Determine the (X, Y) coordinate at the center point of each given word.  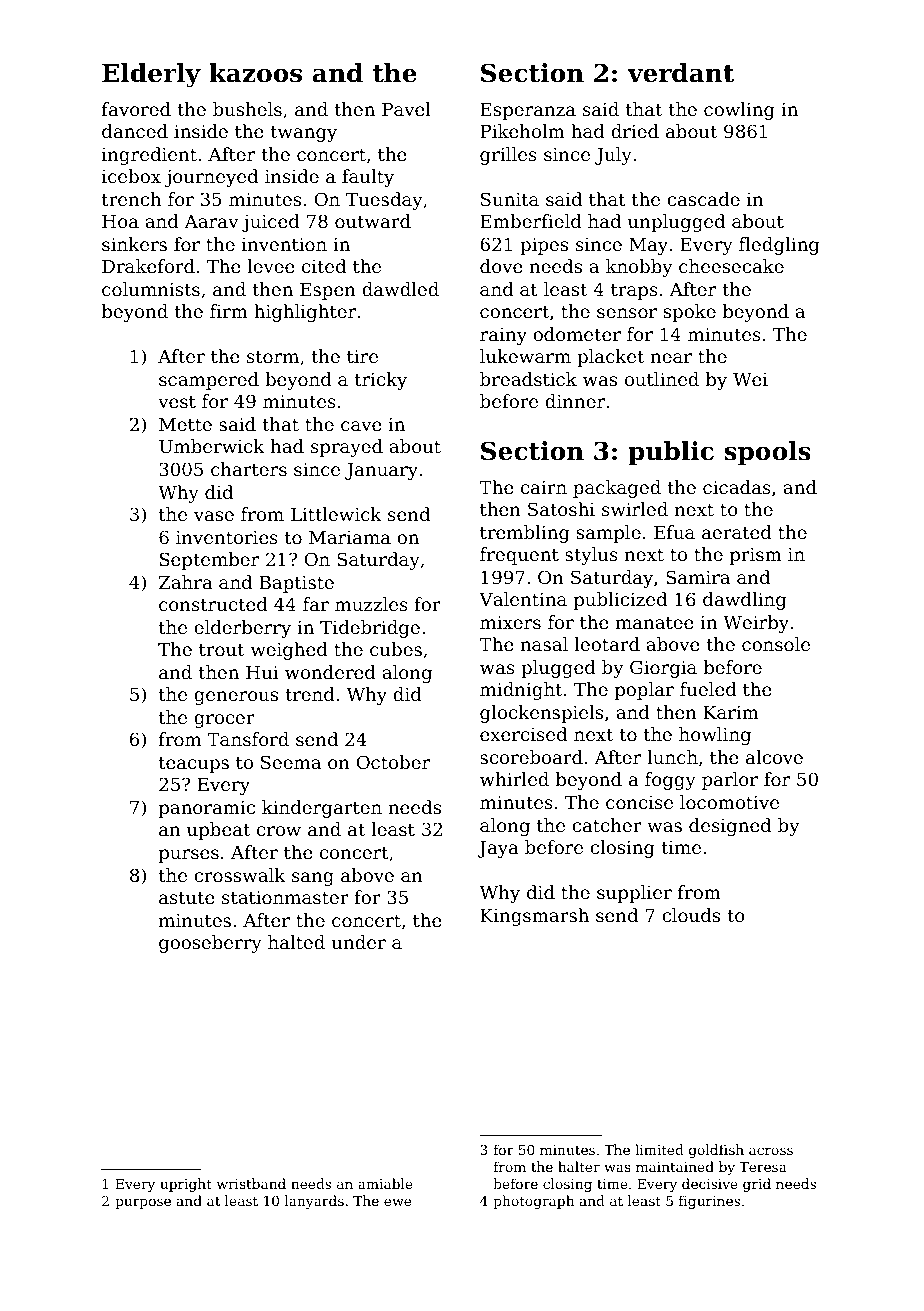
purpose (143, 1203)
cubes (396, 649)
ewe (397, 1202)
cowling (739, 111)
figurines (709, 1202)
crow (279, 831)
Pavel (406, 109)
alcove (774, 757)
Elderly (151, 75)
